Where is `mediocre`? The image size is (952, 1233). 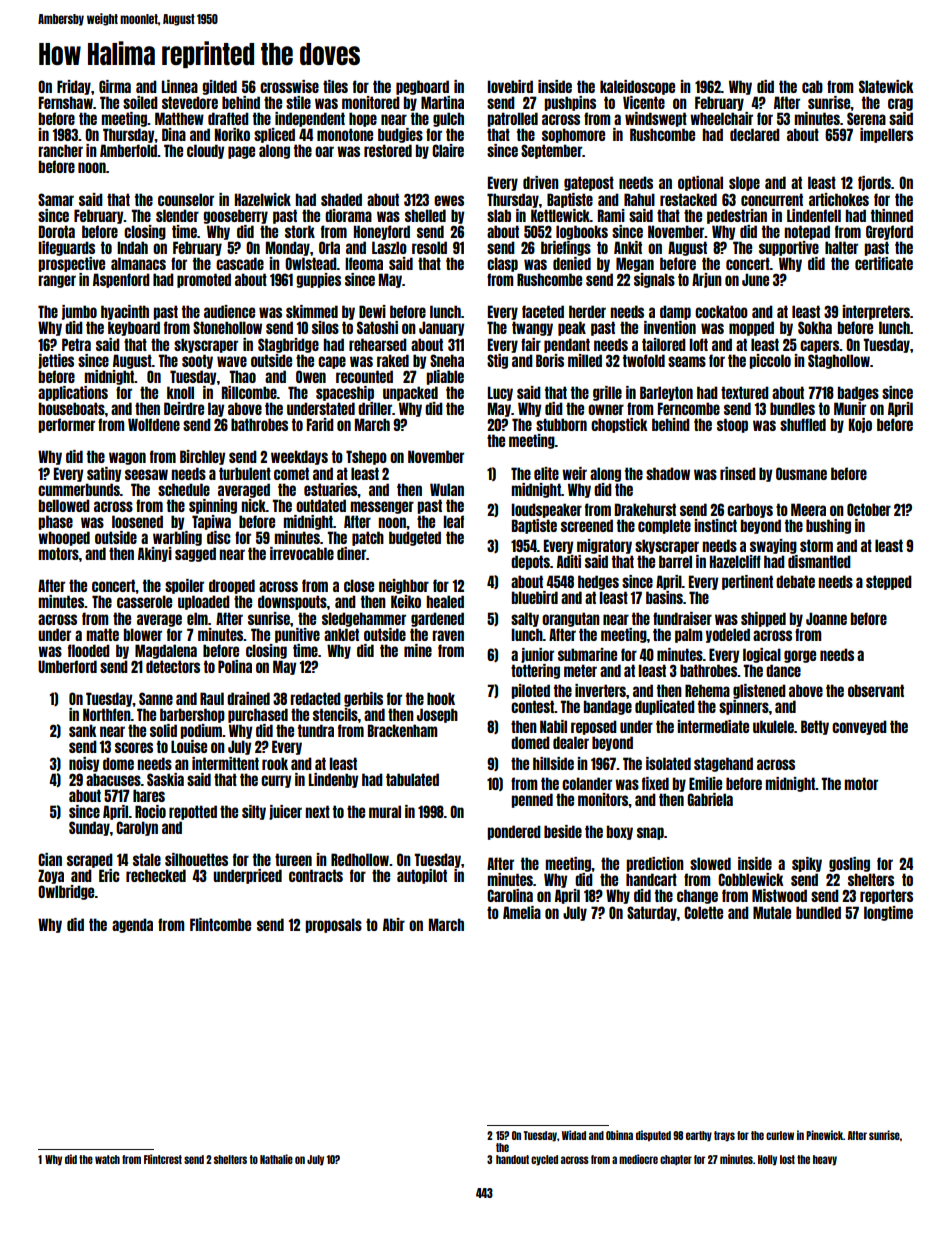
mediocre is located at coordinates (638, 1159).
